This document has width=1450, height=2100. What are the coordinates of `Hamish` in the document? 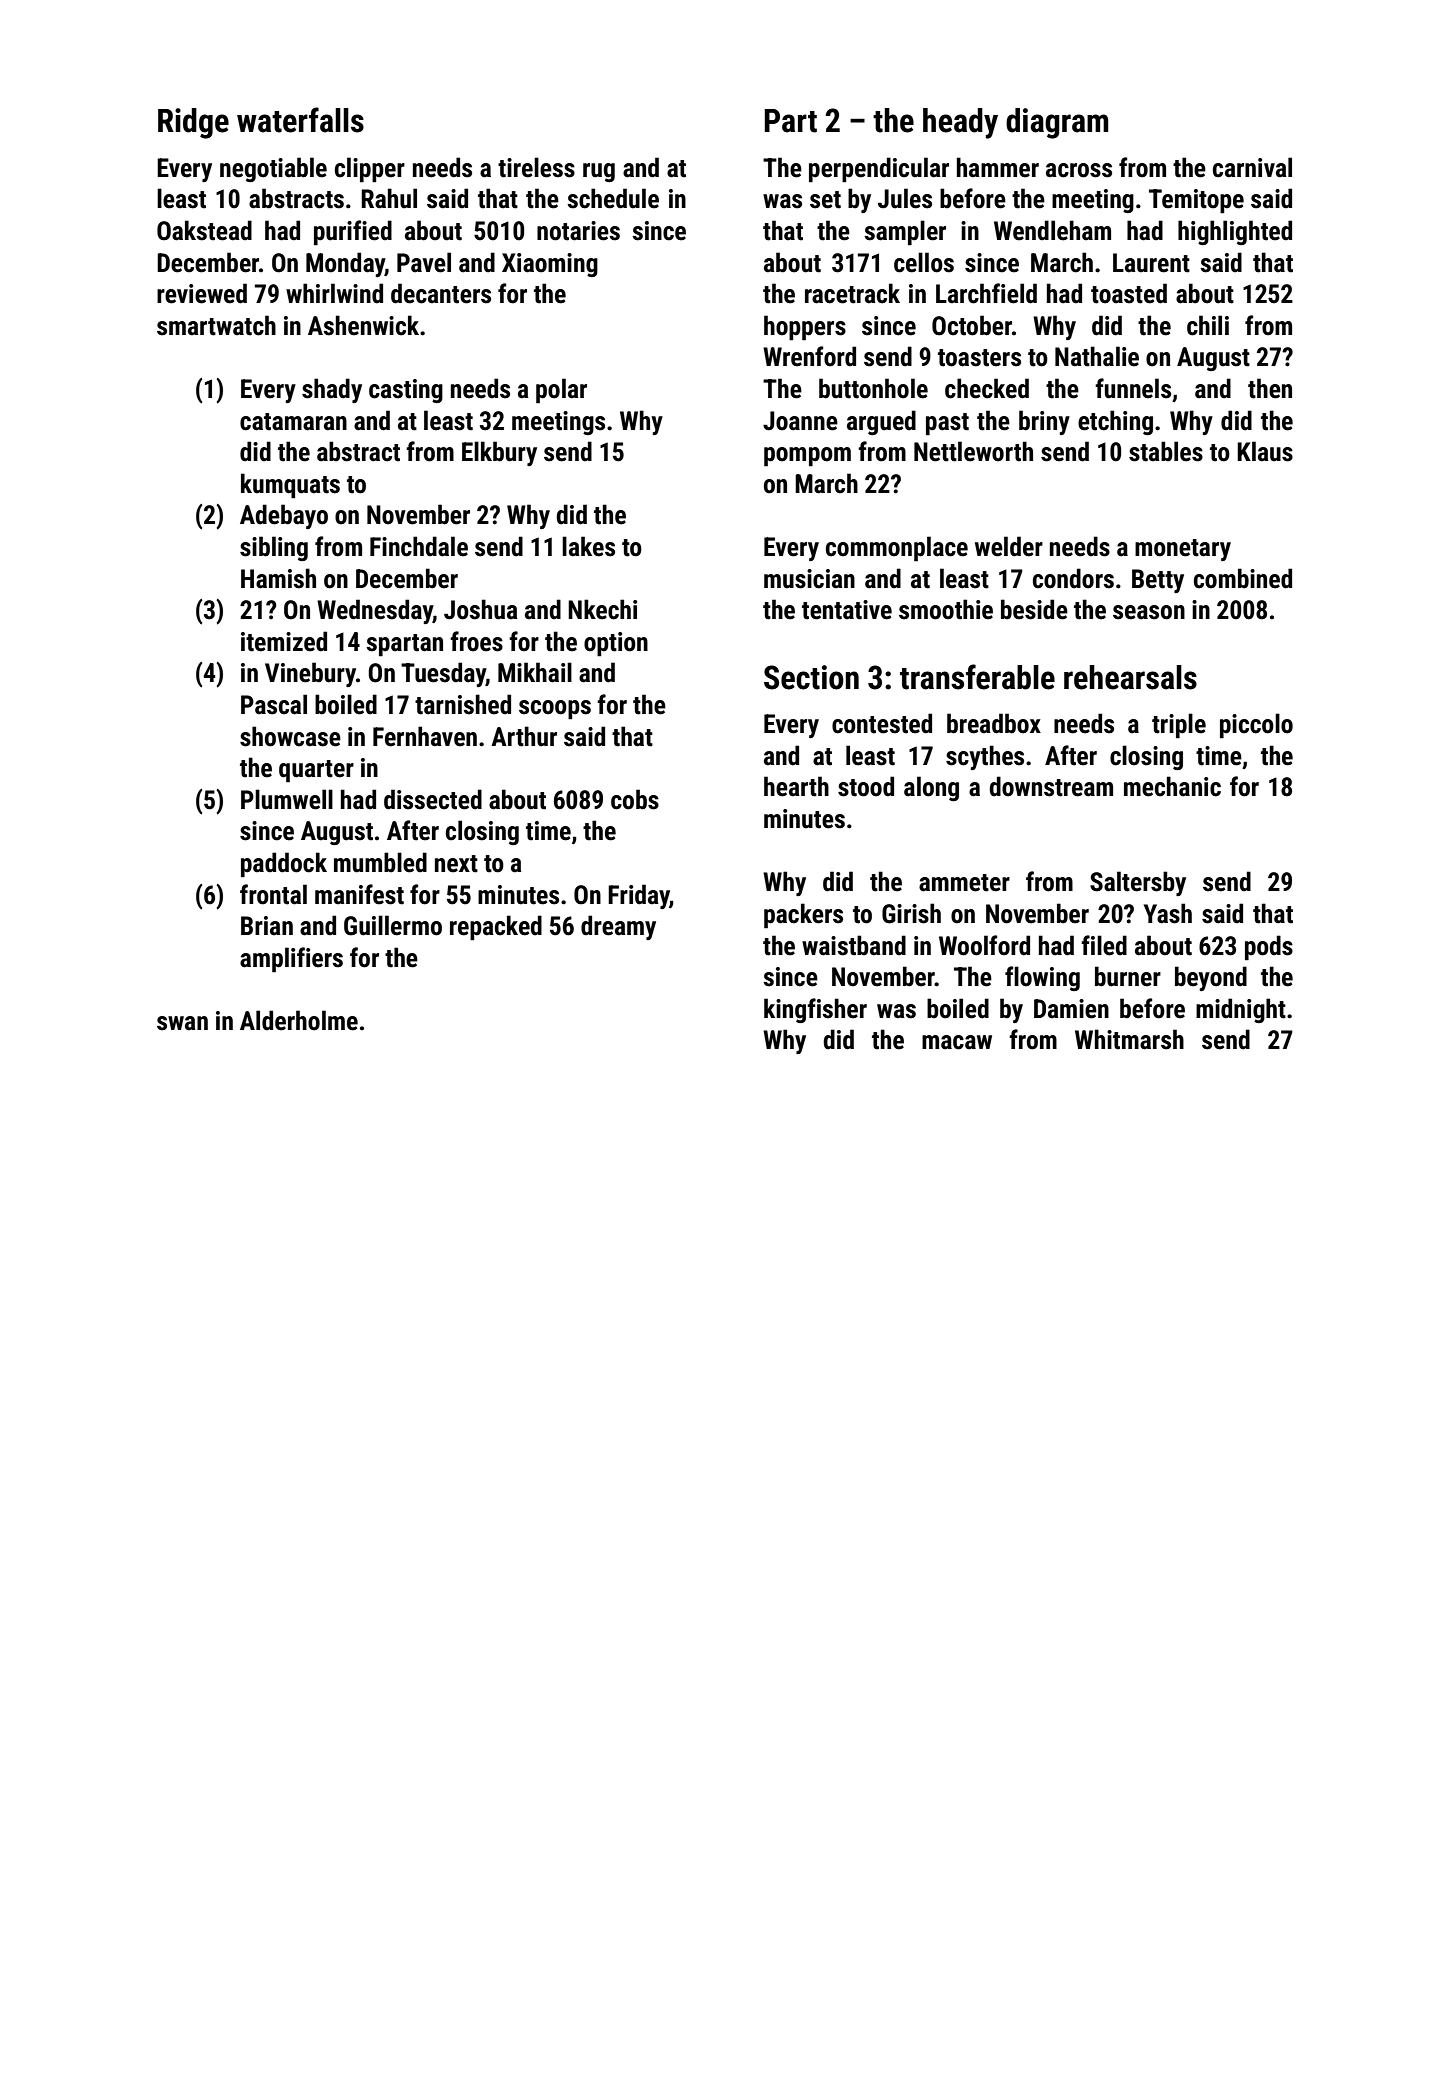 It's located at (278, 578).
